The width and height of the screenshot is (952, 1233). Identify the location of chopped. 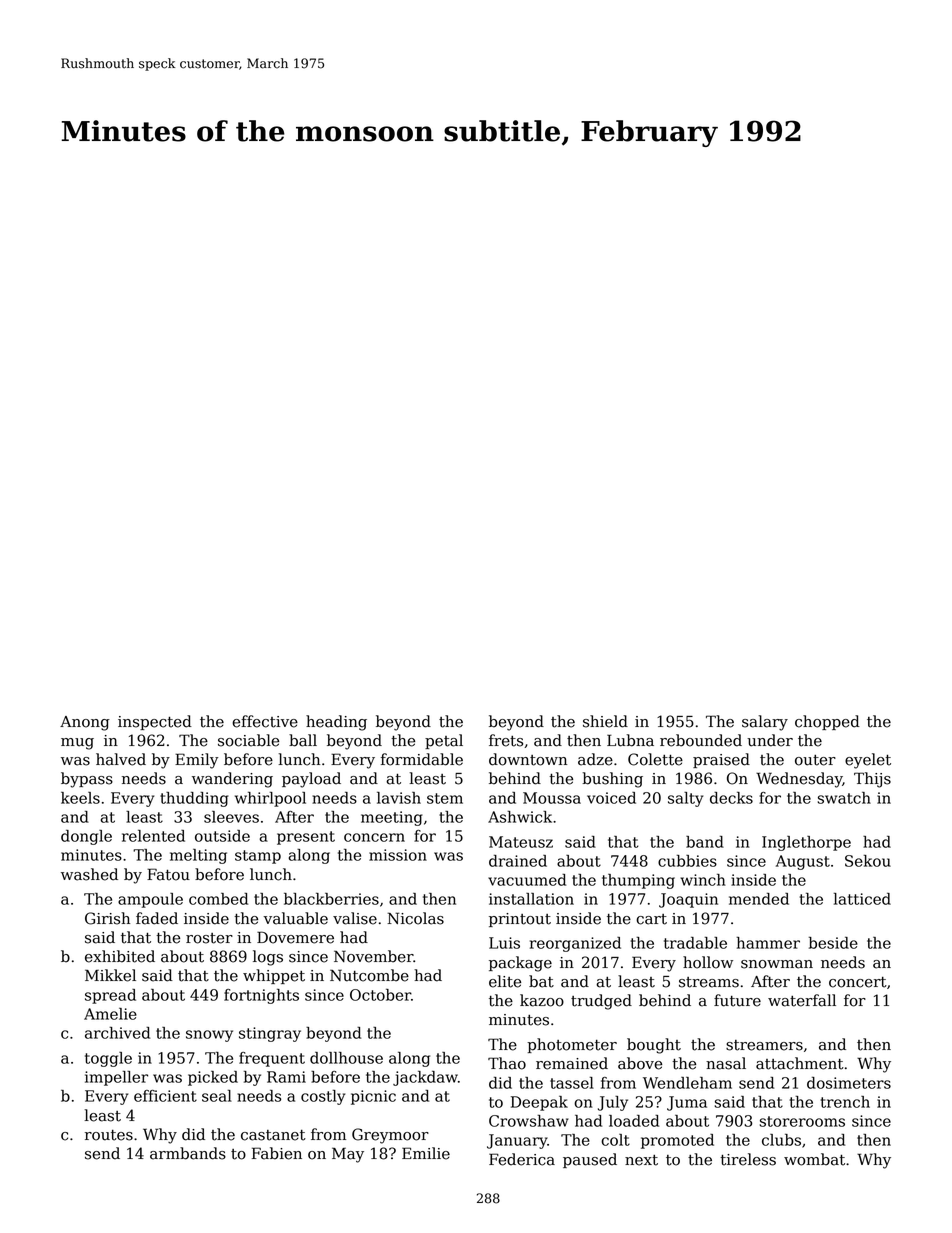
(827, 722).
